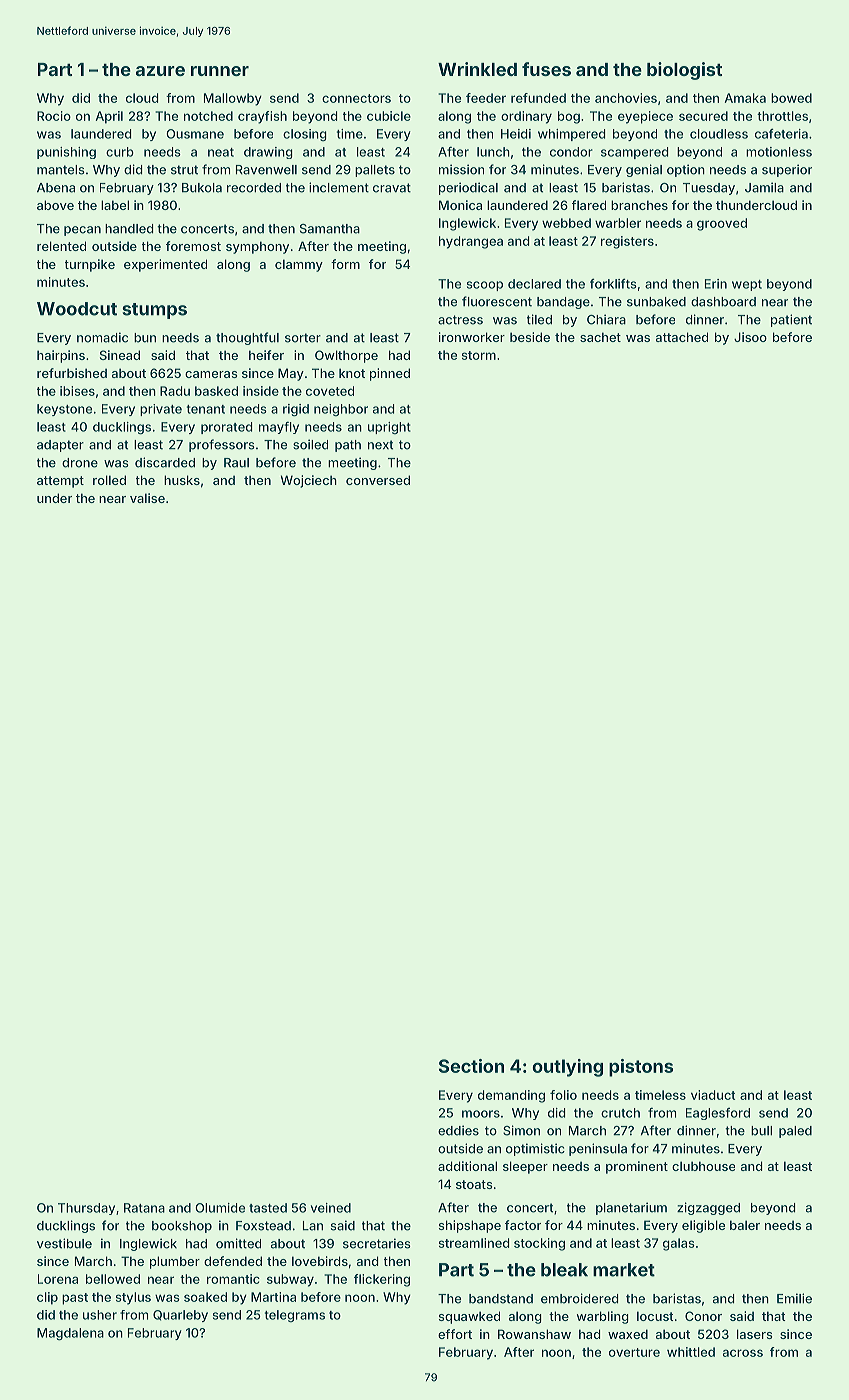  What do you see at coordinates (682, 337) in the screenshot?
I see `attached` at bounding box center [682, 337].
